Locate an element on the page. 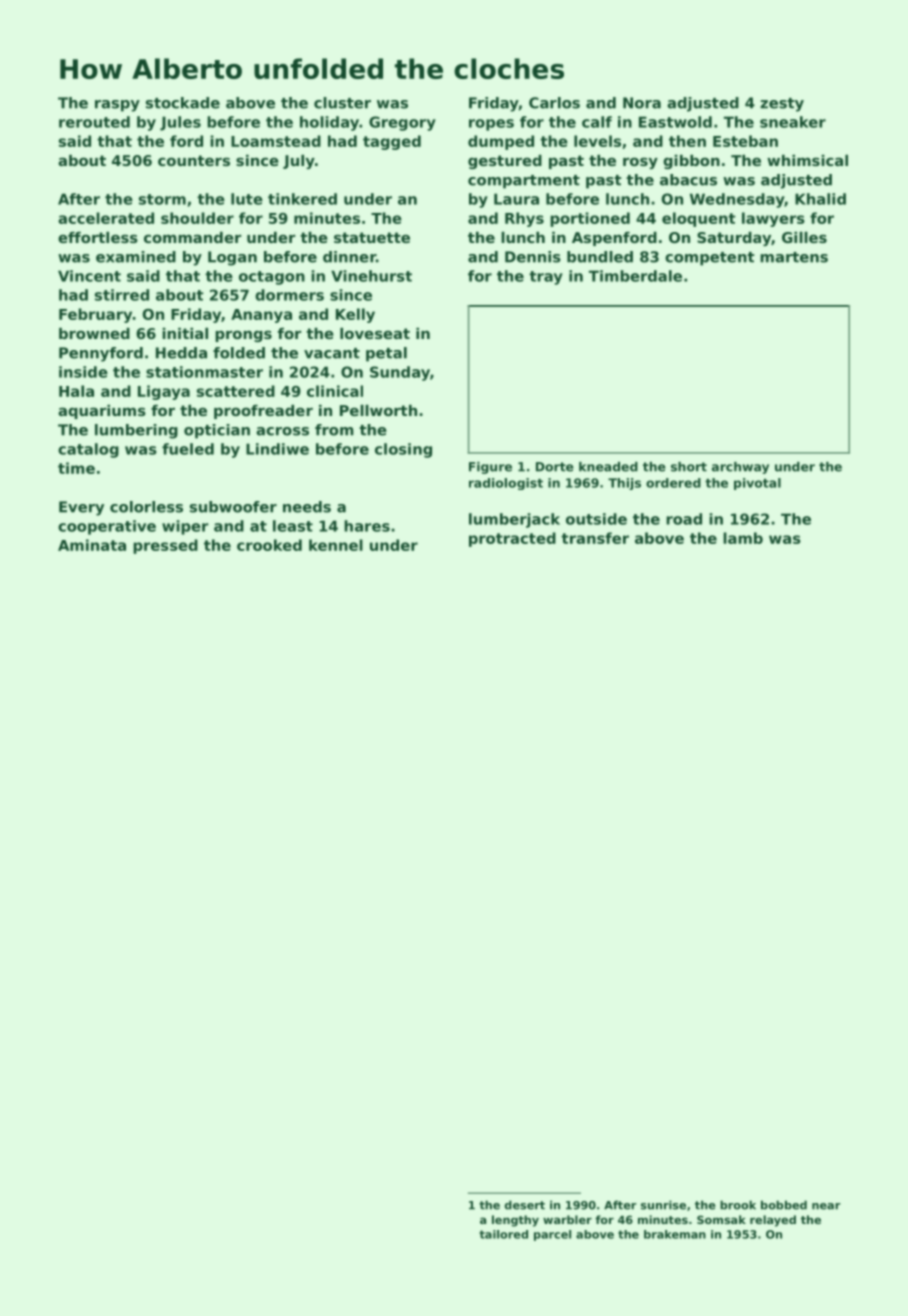 Image resolution: width=908 pixels, height=1316 pixels. protracted is located at coordinates (512, 539).
